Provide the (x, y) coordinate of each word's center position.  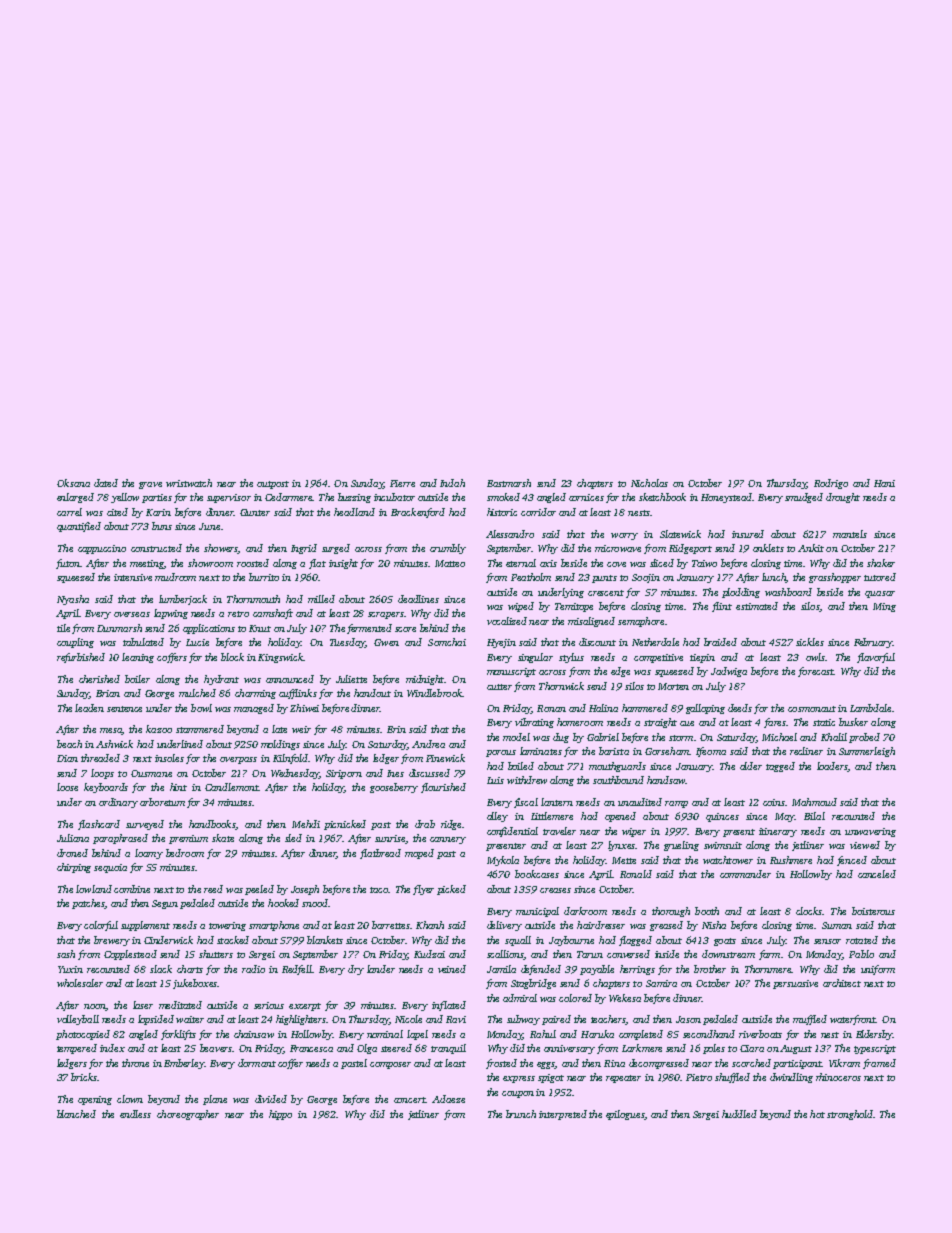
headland (354, 512)
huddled (739, 1114)
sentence (124, 709)
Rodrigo (831, 484)
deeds (740, 708)
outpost (273, 485)
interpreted (563, 1115)
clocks (809, 911)
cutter (499, 687)
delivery (504, 926)
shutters (216, 954)
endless (135, 1114)
